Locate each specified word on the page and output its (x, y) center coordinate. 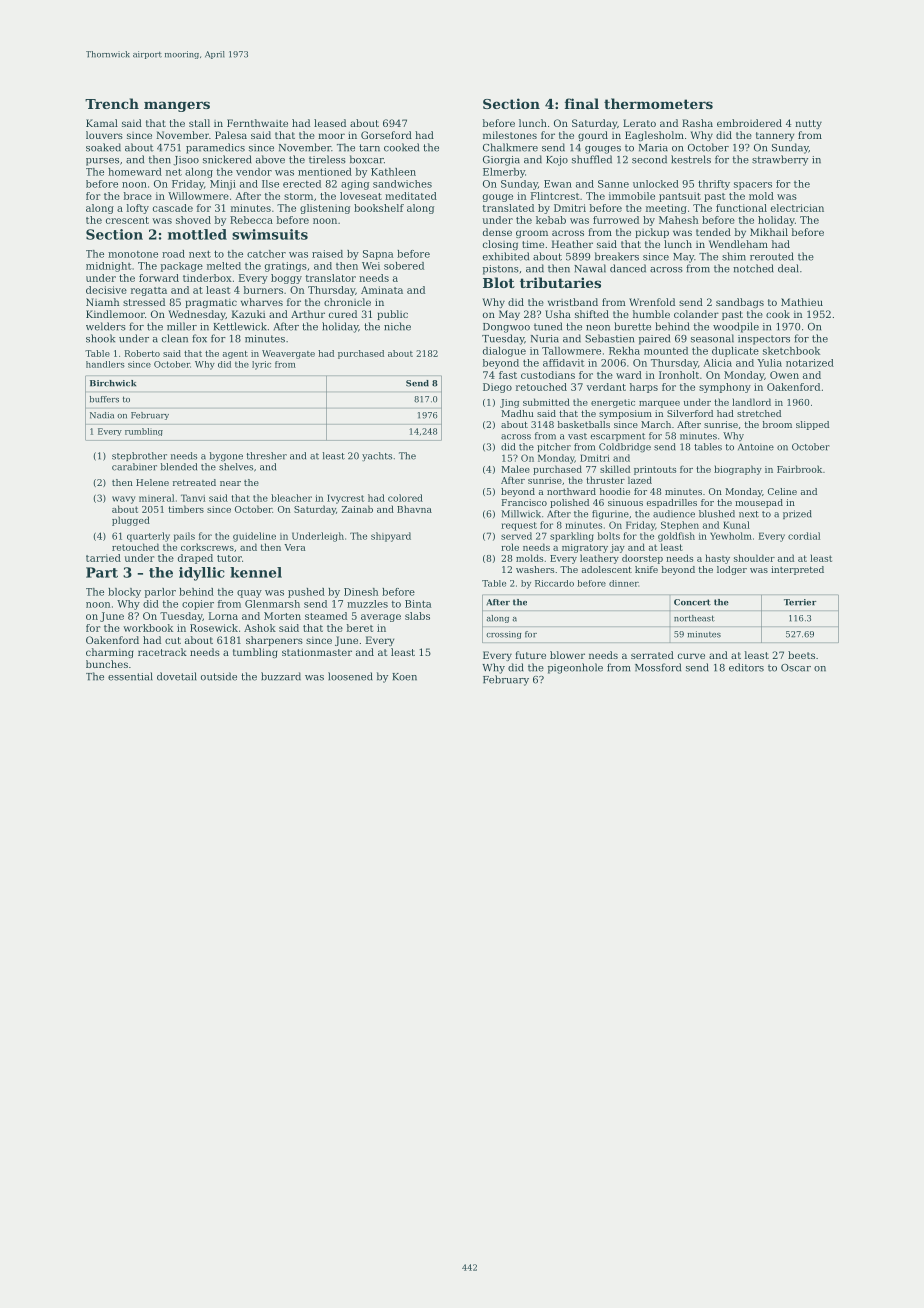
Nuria (545, 339)
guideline (254, 537)
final (582, 103)
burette (632, 326)
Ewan (558, 184)
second (649, 159)
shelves (236, 467)
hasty (717, 559)
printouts (655, 470)
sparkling (572, 537)
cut (173, 640)
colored (405, 498)
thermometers (658, 103)
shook (100, 338)
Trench (112, 103)
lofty (138, 209)
